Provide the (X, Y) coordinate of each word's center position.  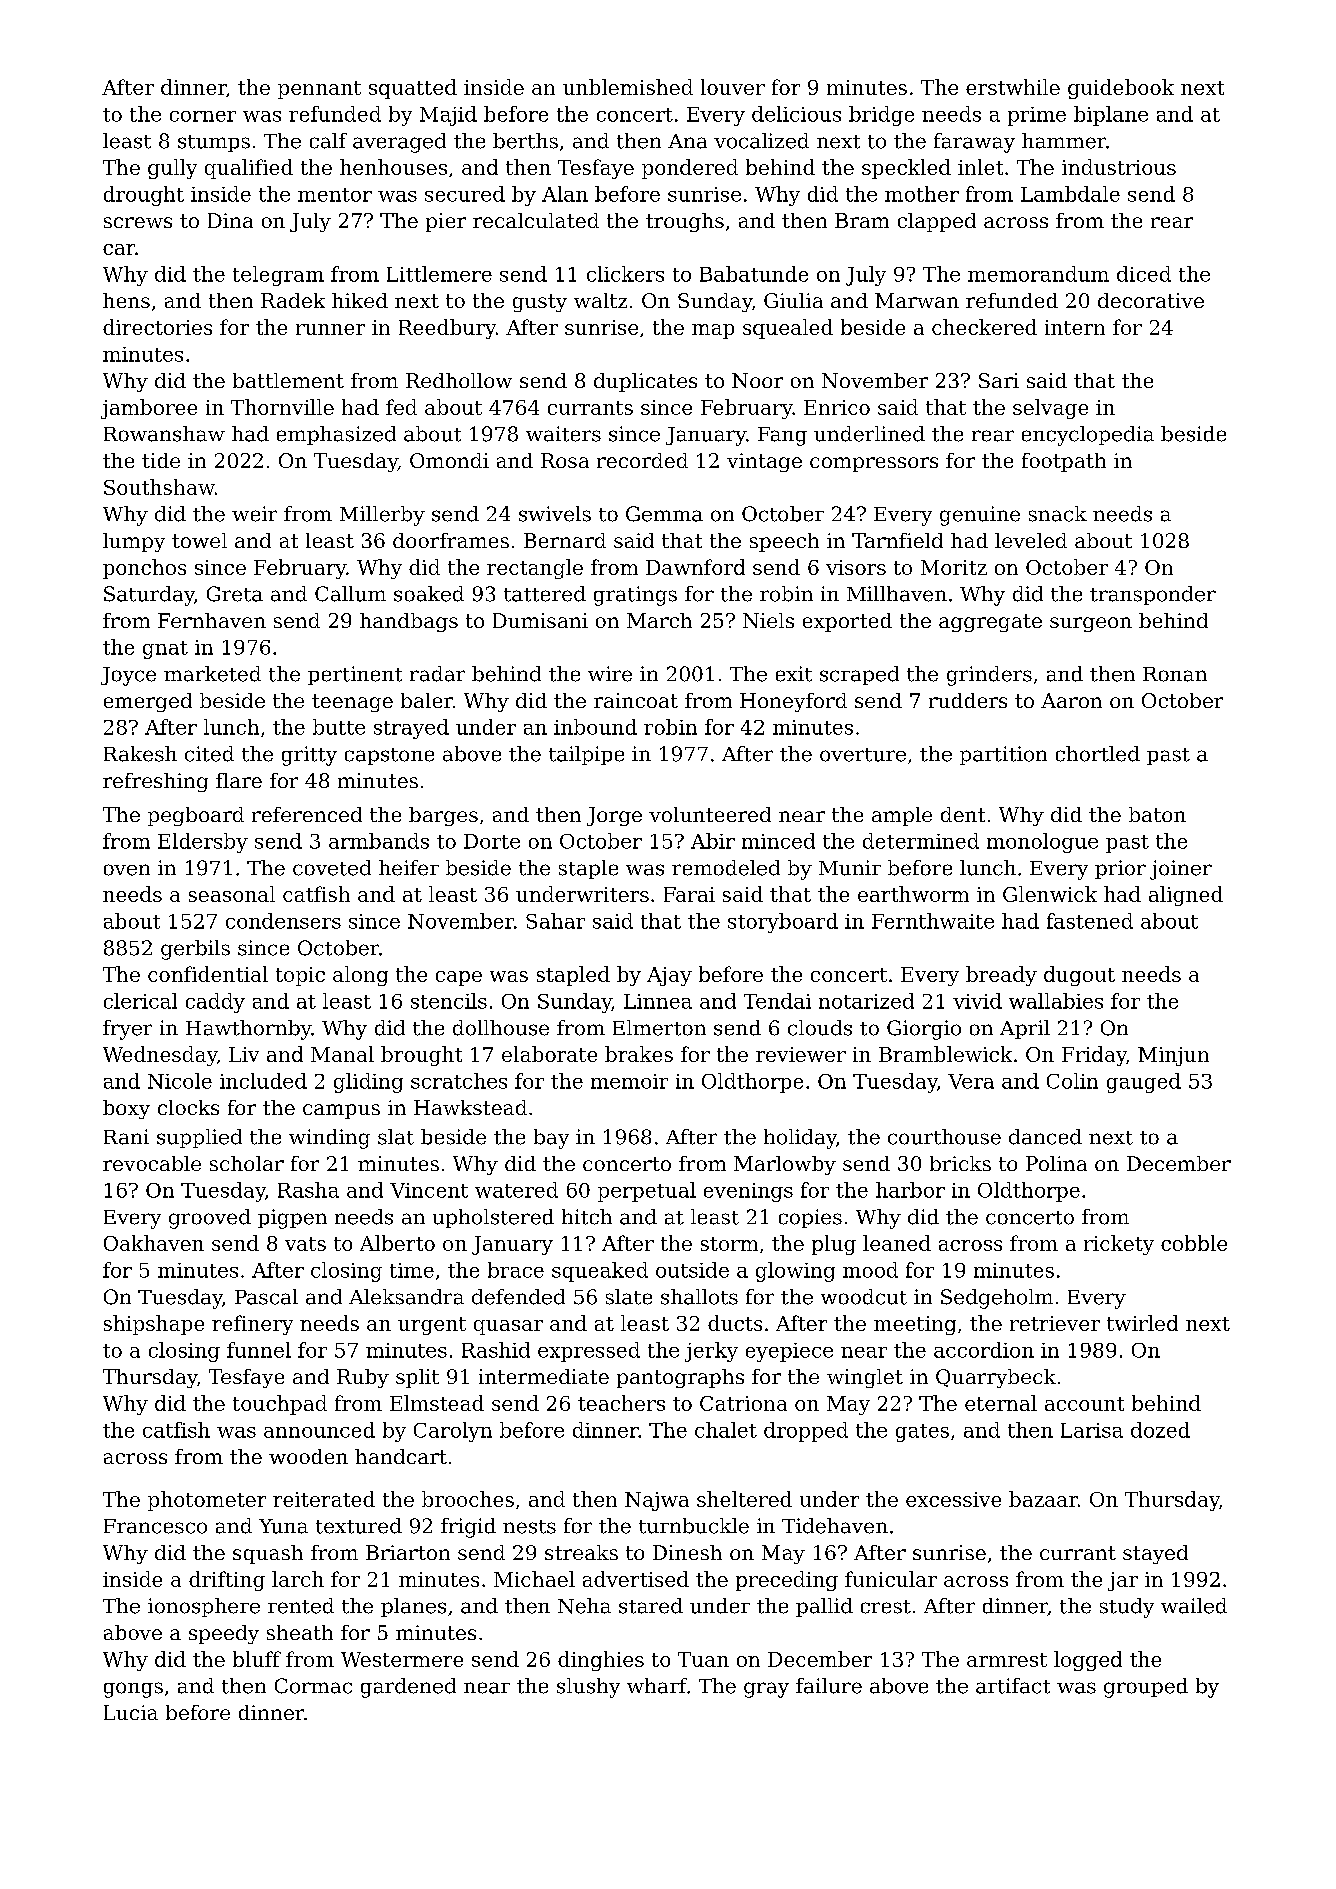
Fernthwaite (933, 921)
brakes (639, 1054)
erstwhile (1013, 87)
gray (766, 1690)
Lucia (131, 1712)
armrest (1007, 1660)
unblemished (628, 87)
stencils (449, 1001)
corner (203, 116)
